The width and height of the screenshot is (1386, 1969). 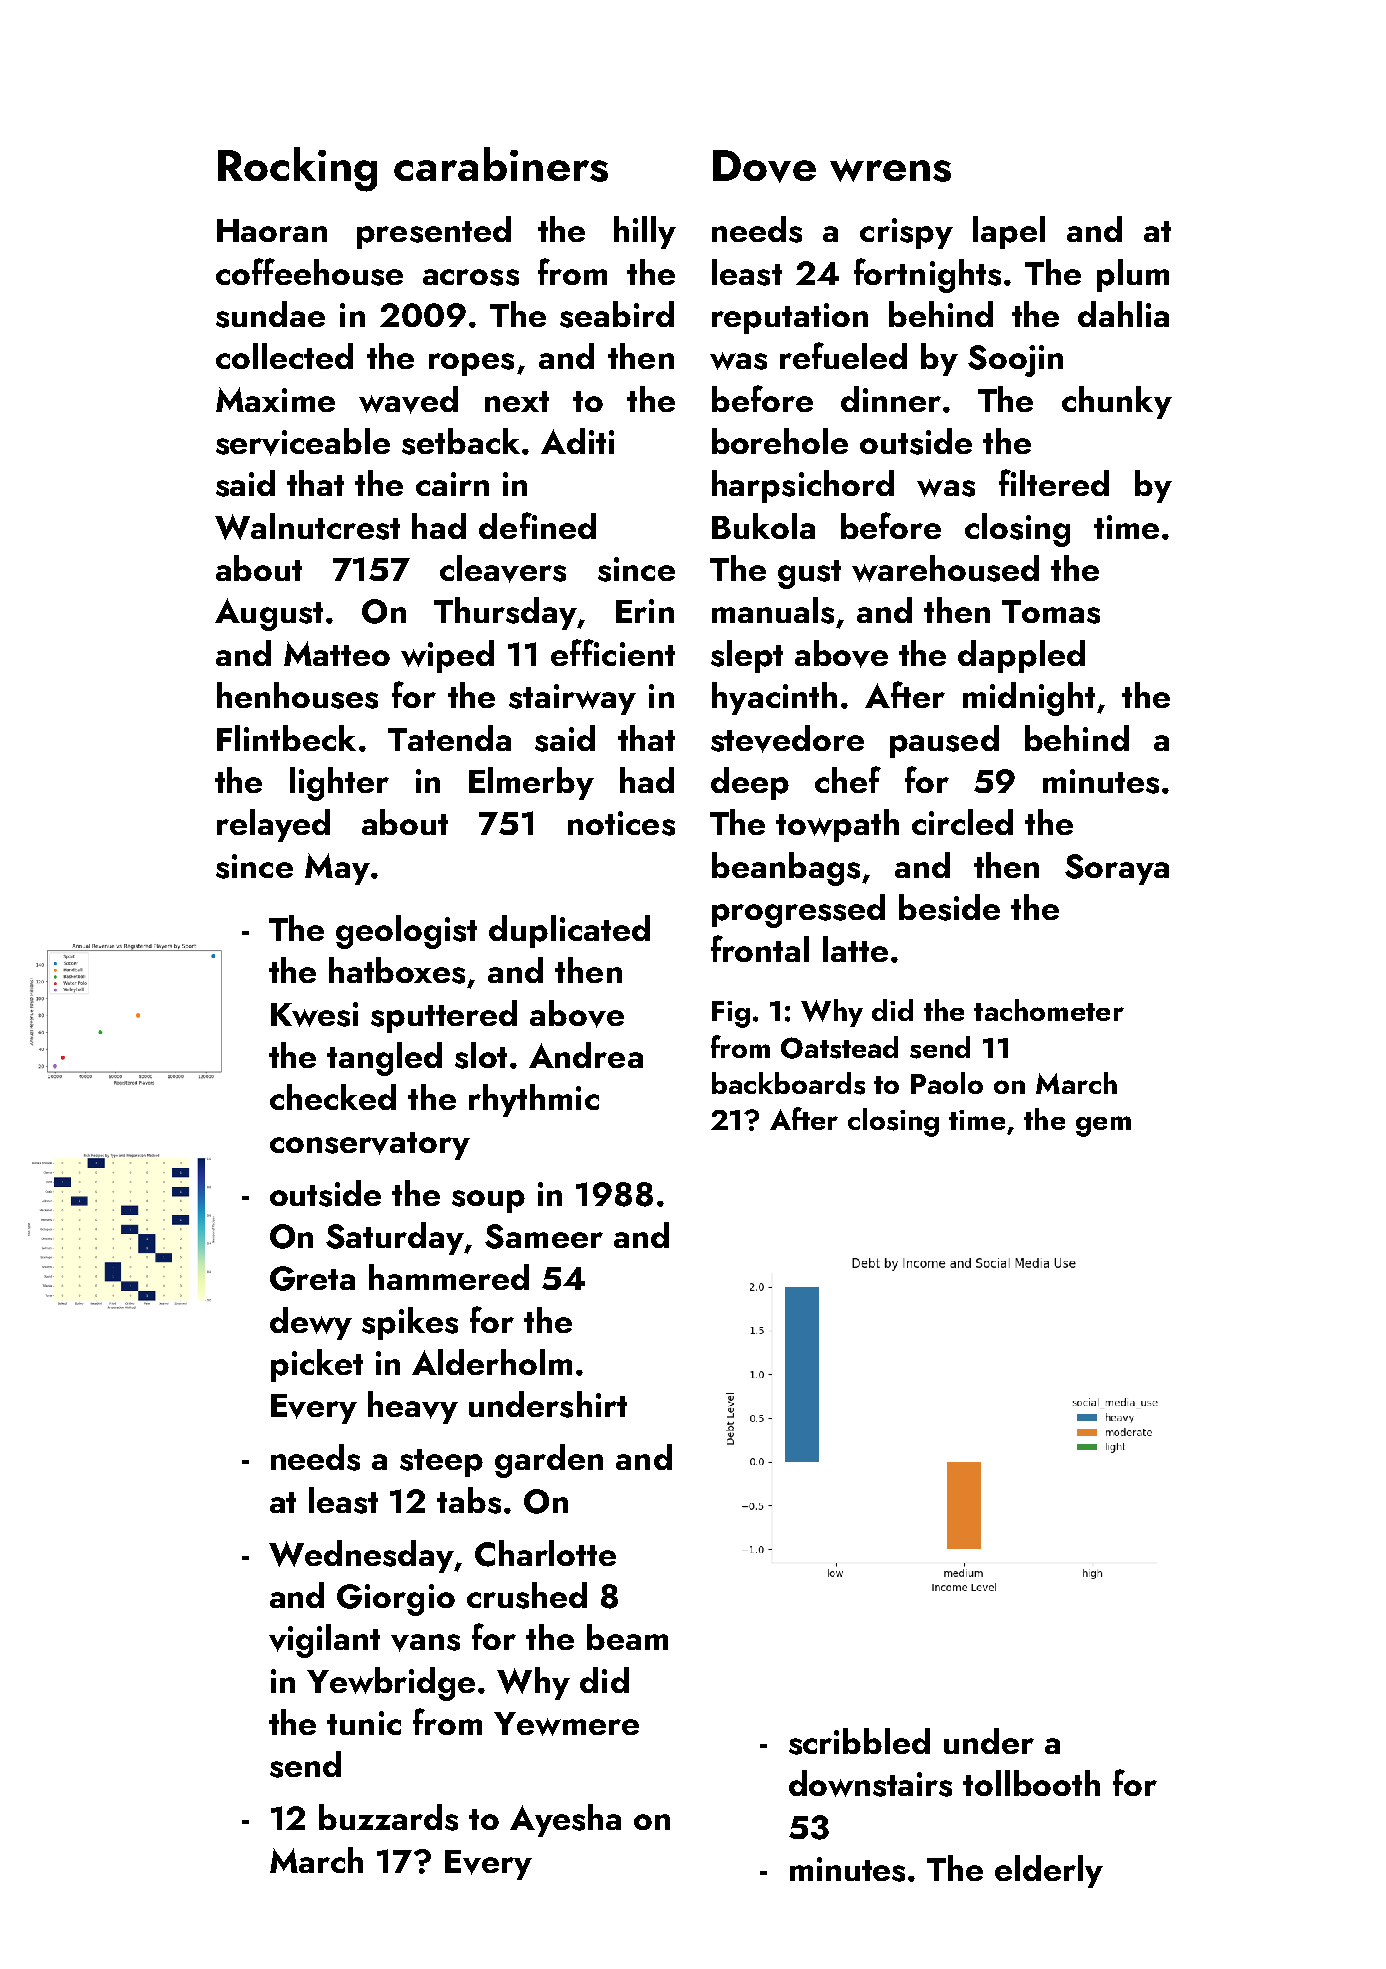 I want to click on conservatory, so click(x=370, y=1146).
